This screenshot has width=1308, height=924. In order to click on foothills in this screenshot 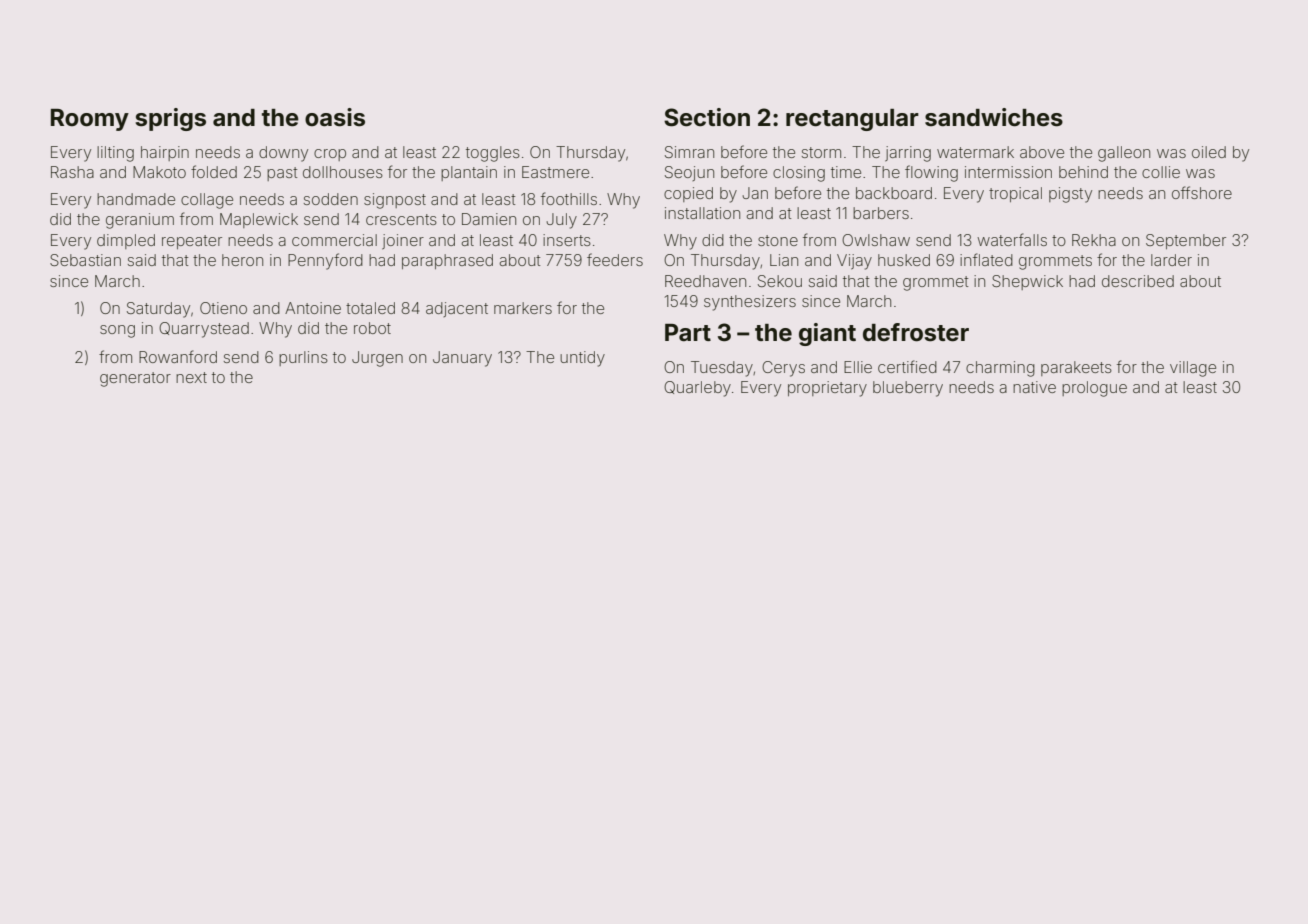, I will do `click(569, 198)`.
